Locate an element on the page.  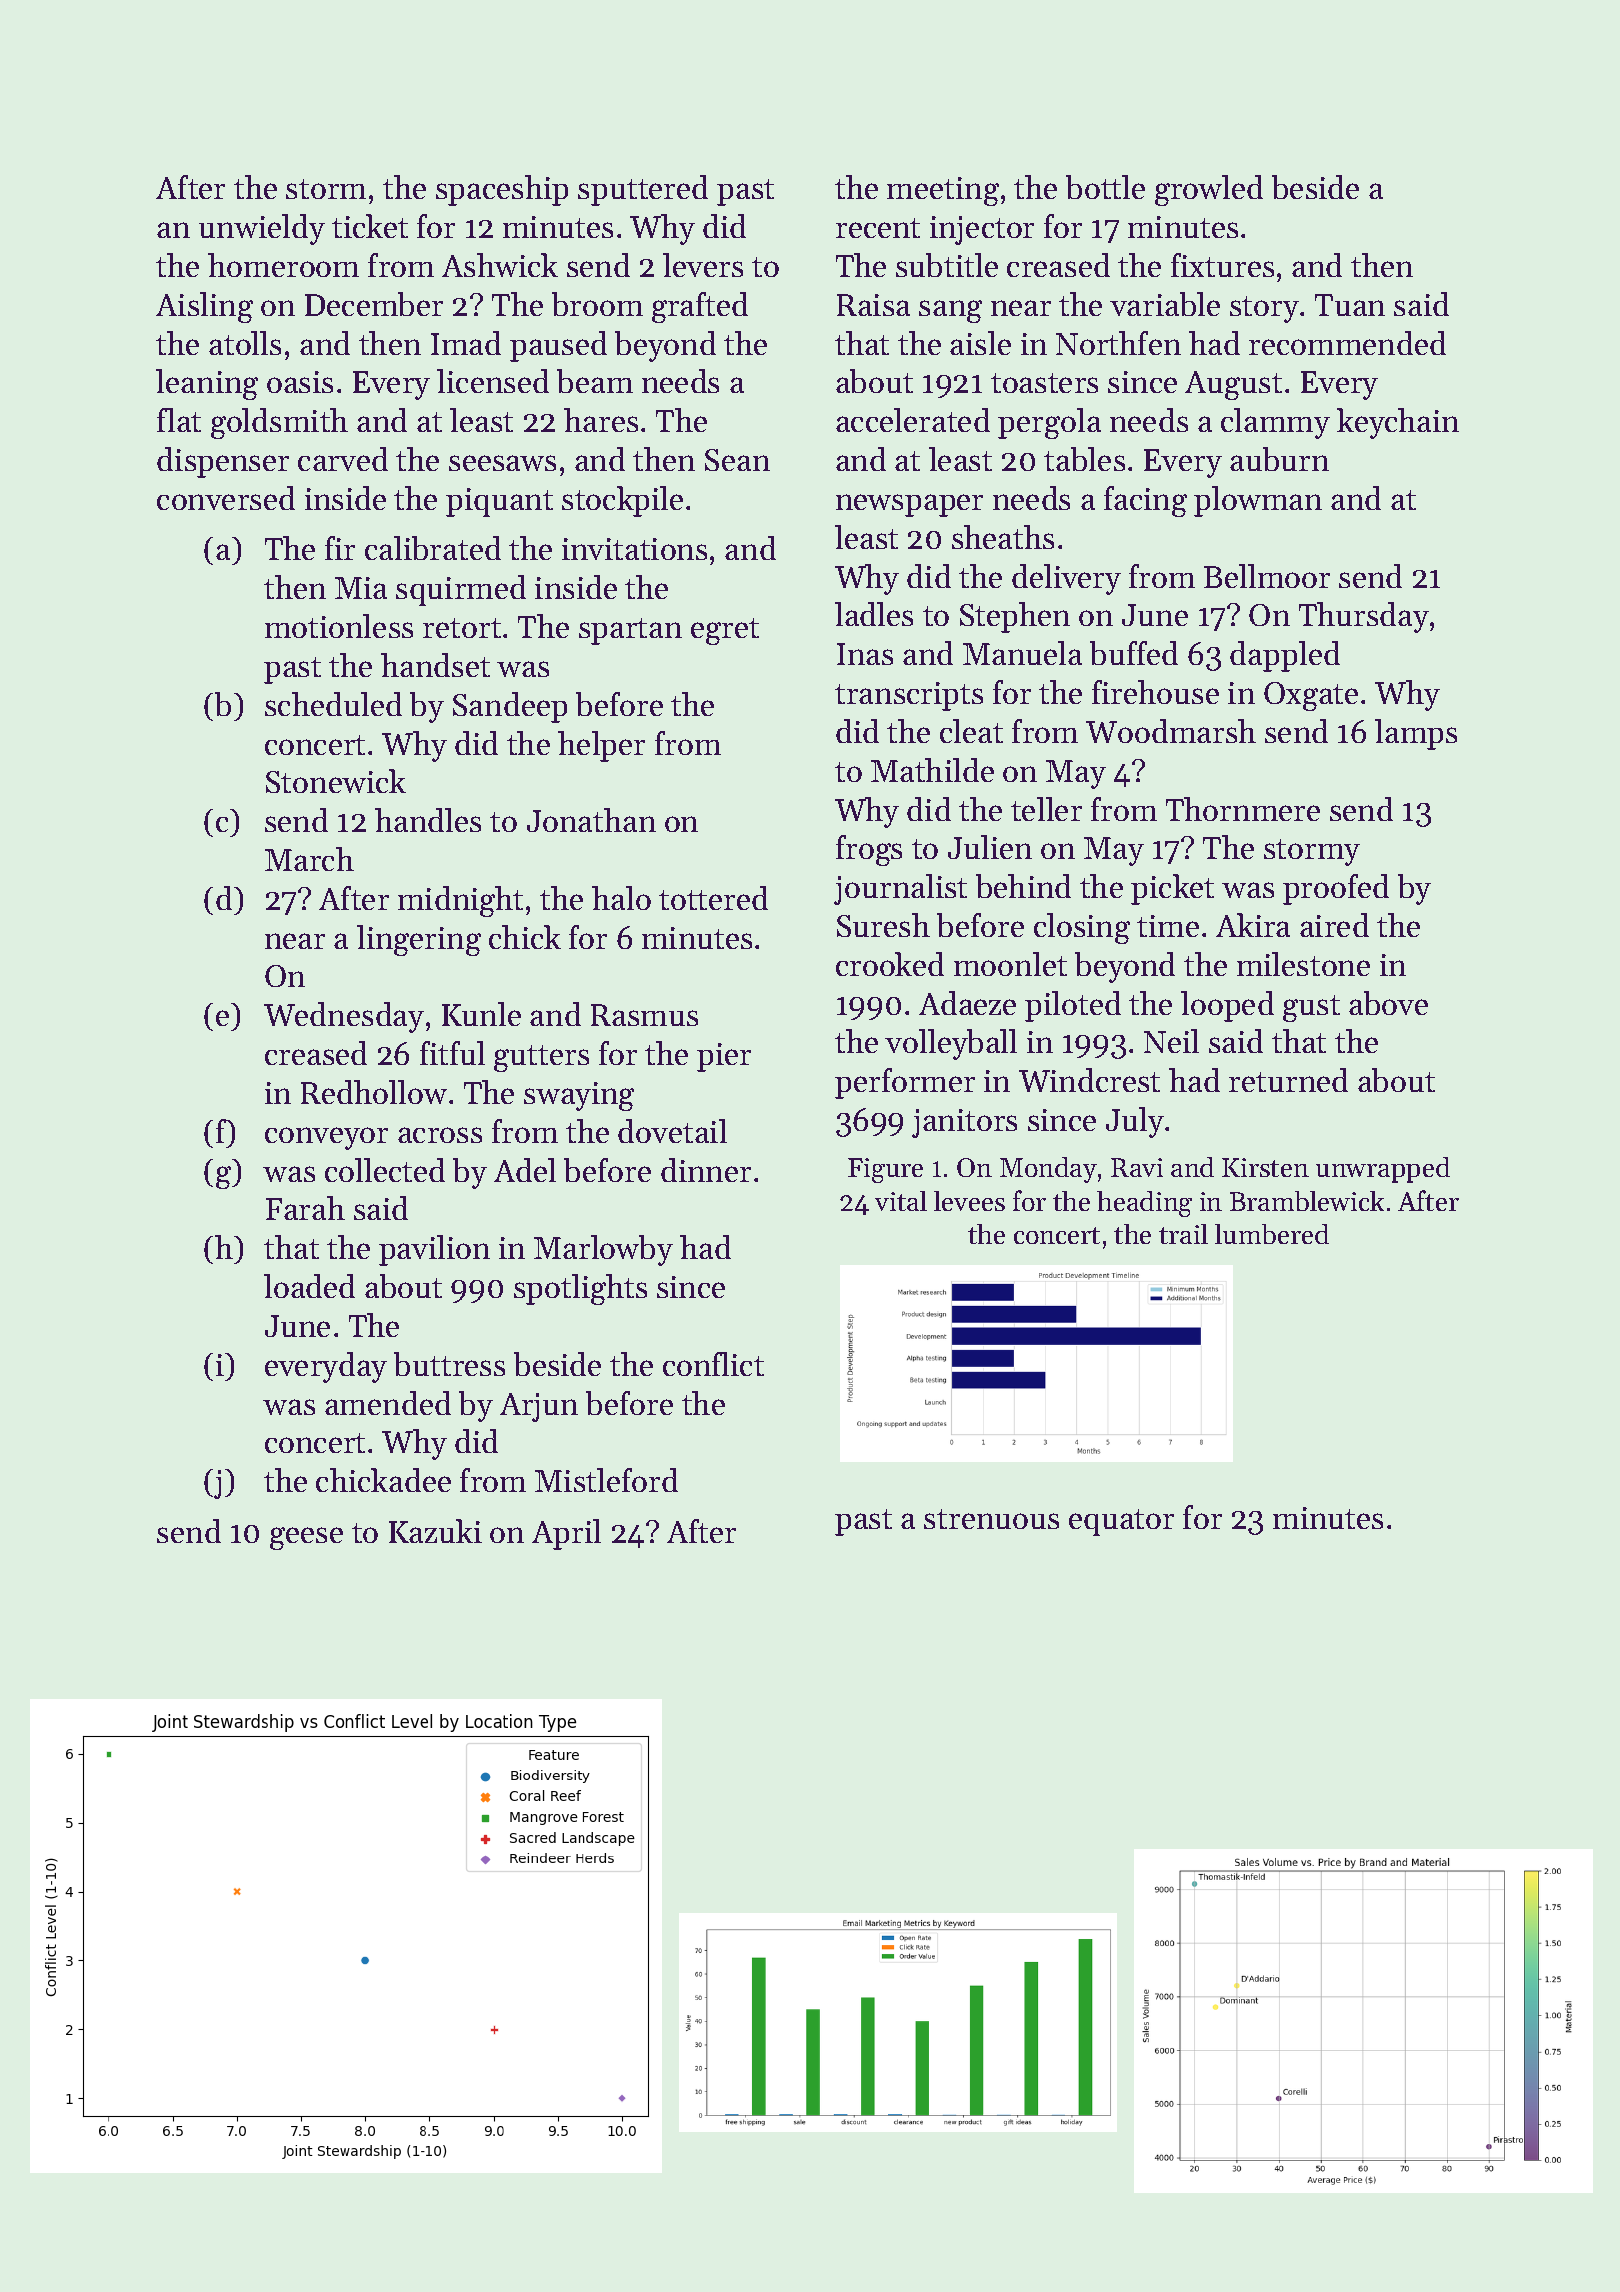
dappled is located at coordinates (1285, 656).
